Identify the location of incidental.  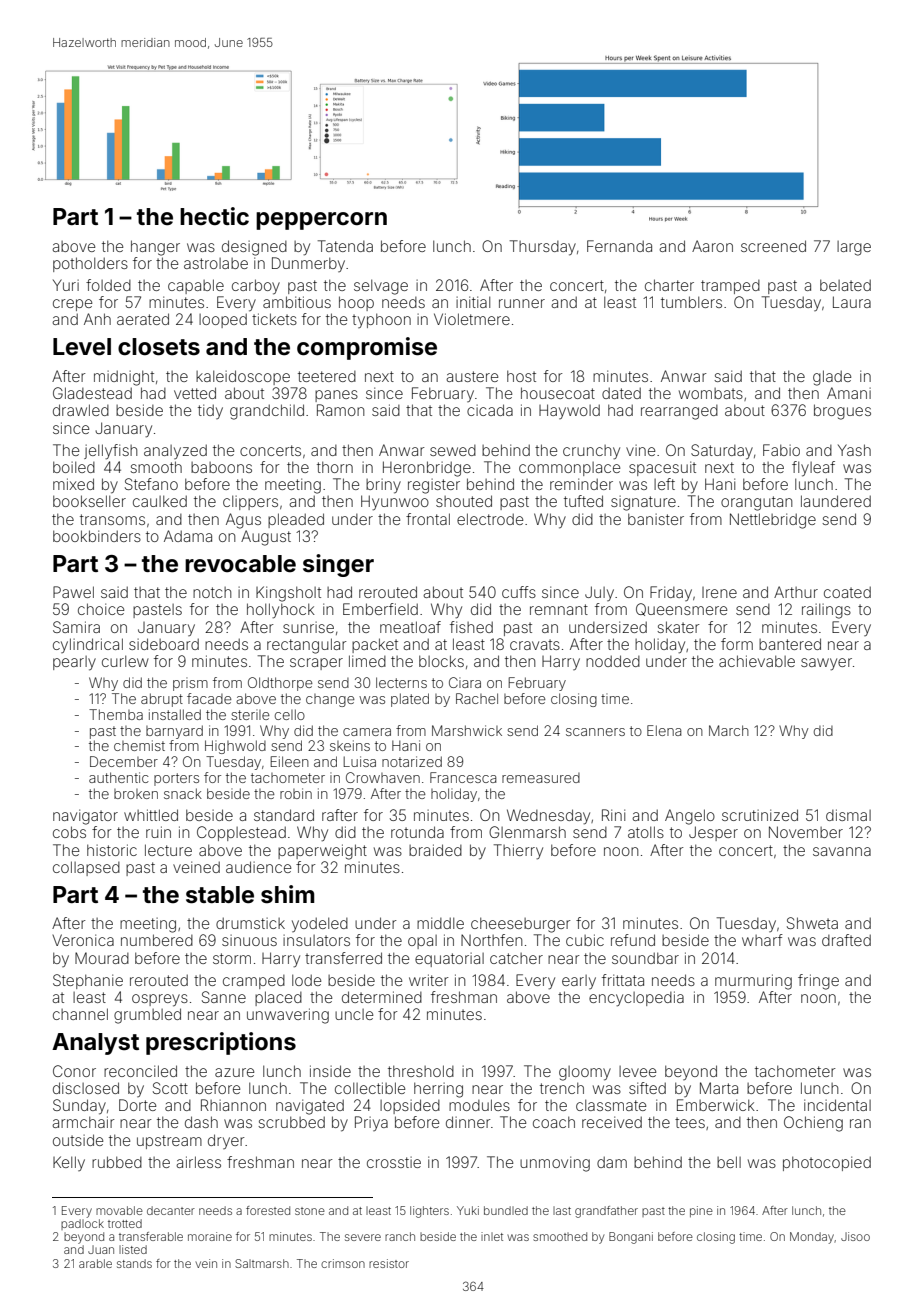
(837, 1105).
